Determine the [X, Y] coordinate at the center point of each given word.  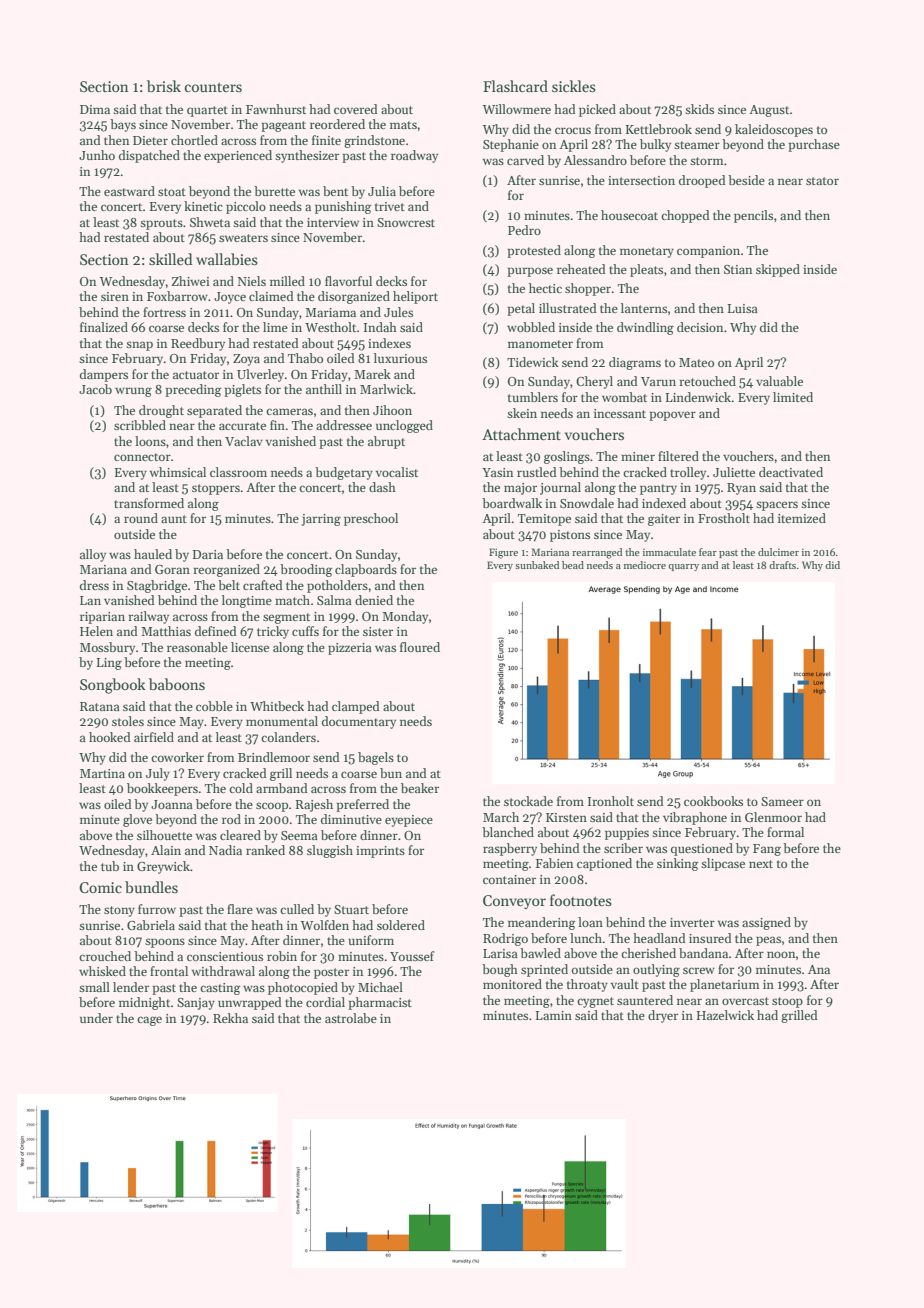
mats [403, 125]
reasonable [197, 647]
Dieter [150, 140]
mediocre [645, 565]
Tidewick [533, 362]
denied [374, 600]
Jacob [95, 389]
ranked [265, 850]
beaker [420, 788]
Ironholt [611, 801]
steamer [697, 145]
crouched [105, 956]
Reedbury [198, 344]
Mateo [696, 362]
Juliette [734, 472]
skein [522, 413]
